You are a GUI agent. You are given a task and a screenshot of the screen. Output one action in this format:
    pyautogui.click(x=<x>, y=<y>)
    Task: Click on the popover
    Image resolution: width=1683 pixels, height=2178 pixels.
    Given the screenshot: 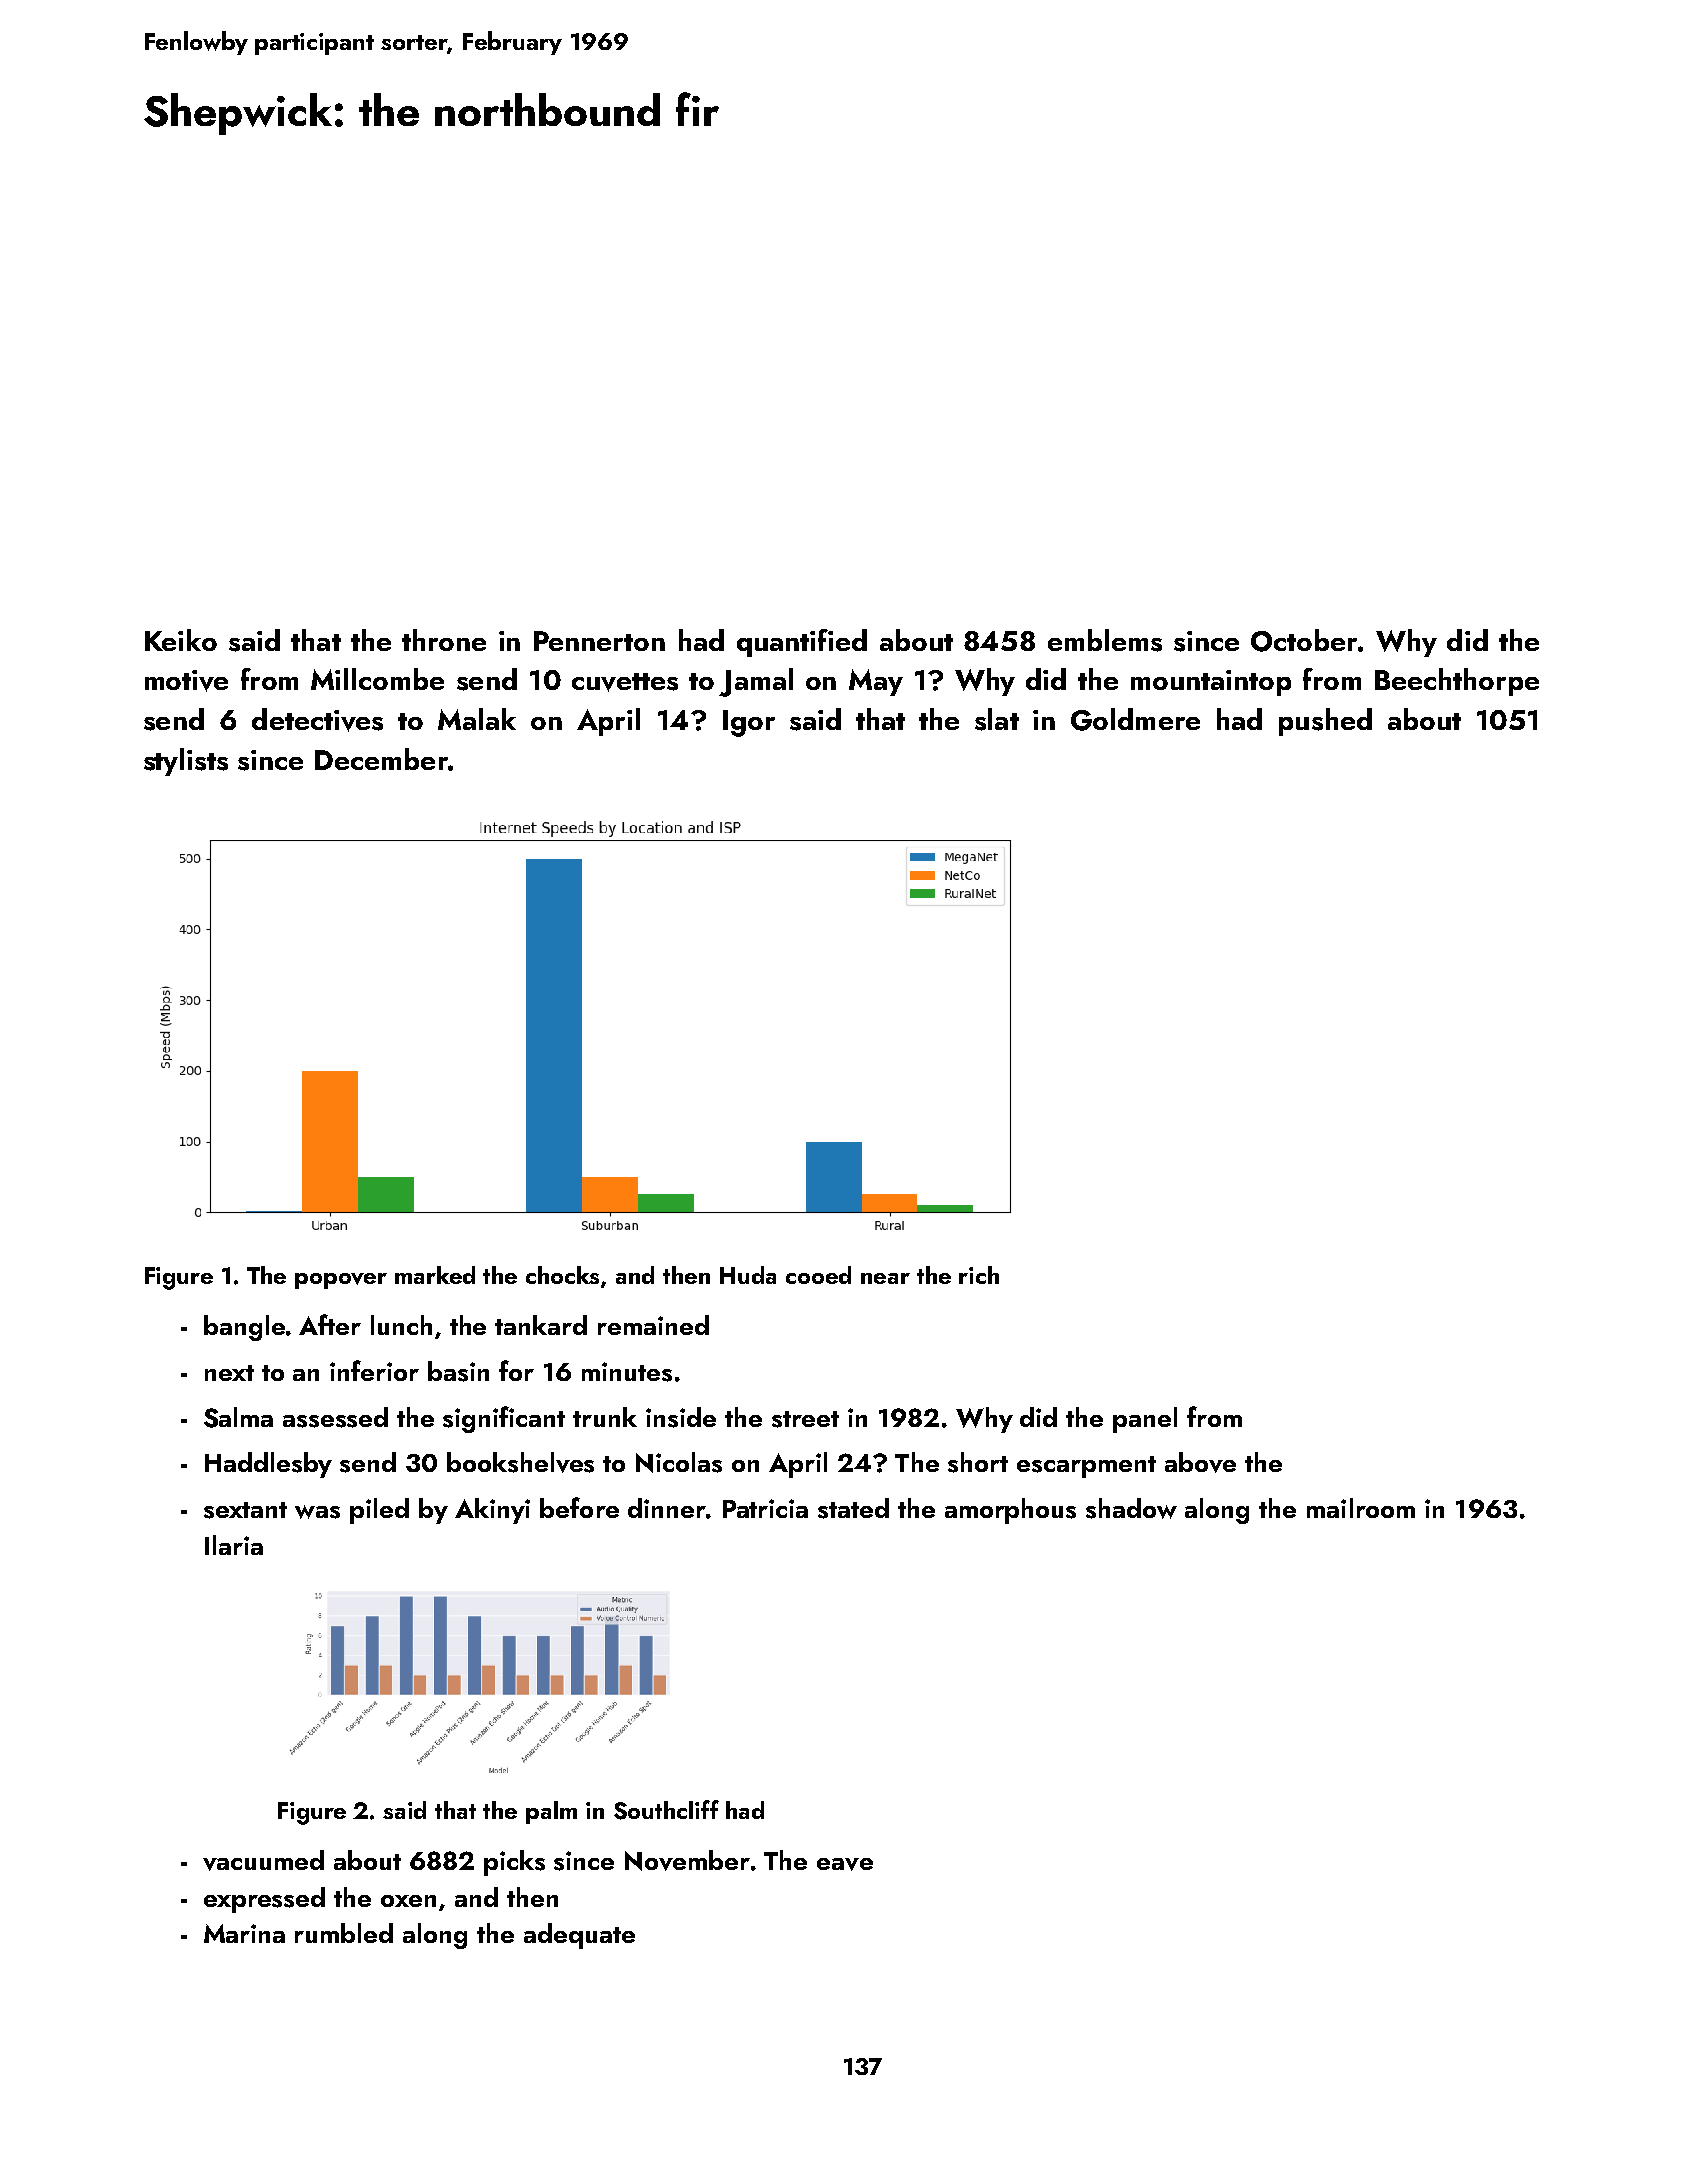 What is the action you would take?
    pyautogui.click(x=341, y=1281)
